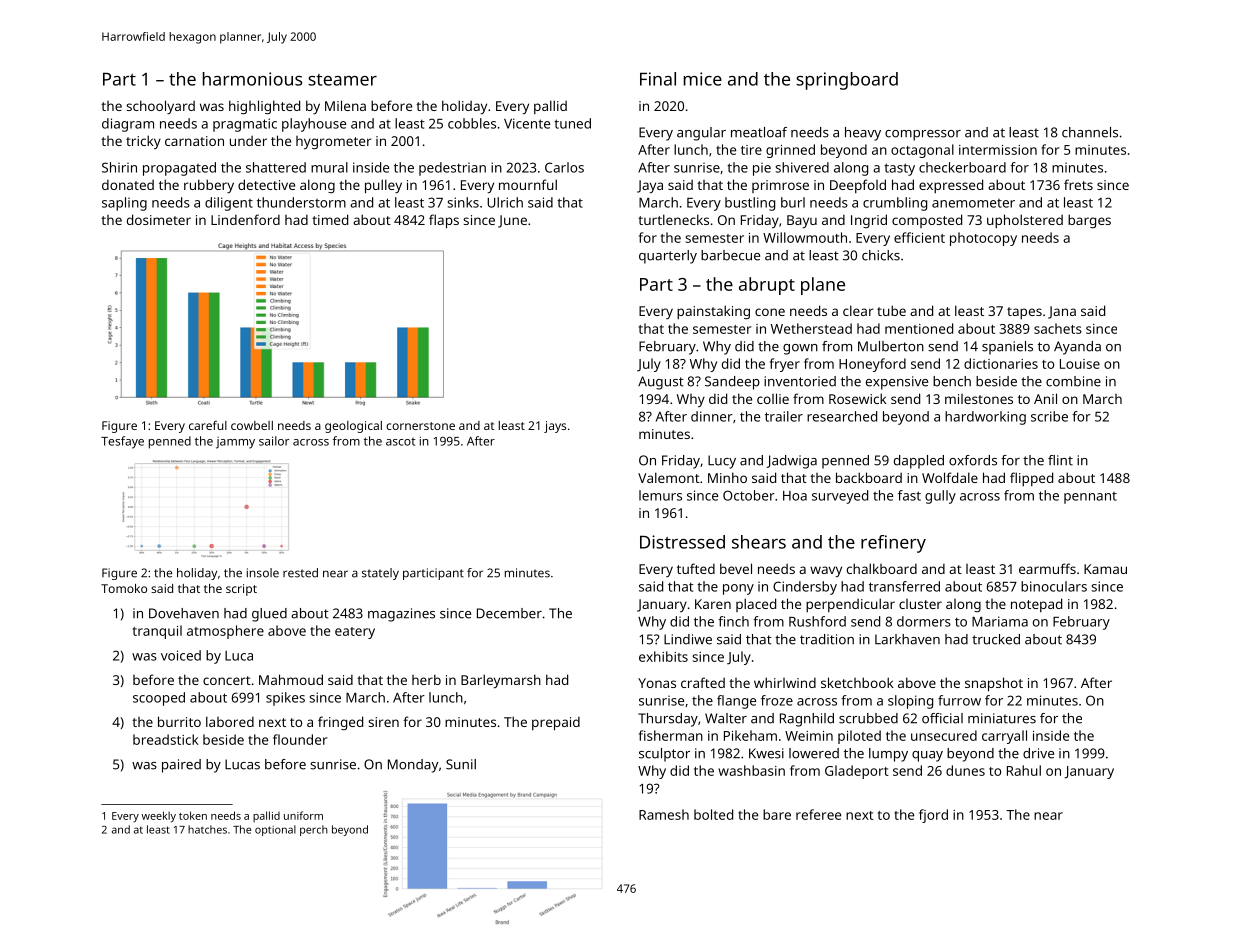 The width and height of the screenshot is (1233, 952). Describe the element at coordinates (770, 312) in the screenshot. I see `cone` at that location.
